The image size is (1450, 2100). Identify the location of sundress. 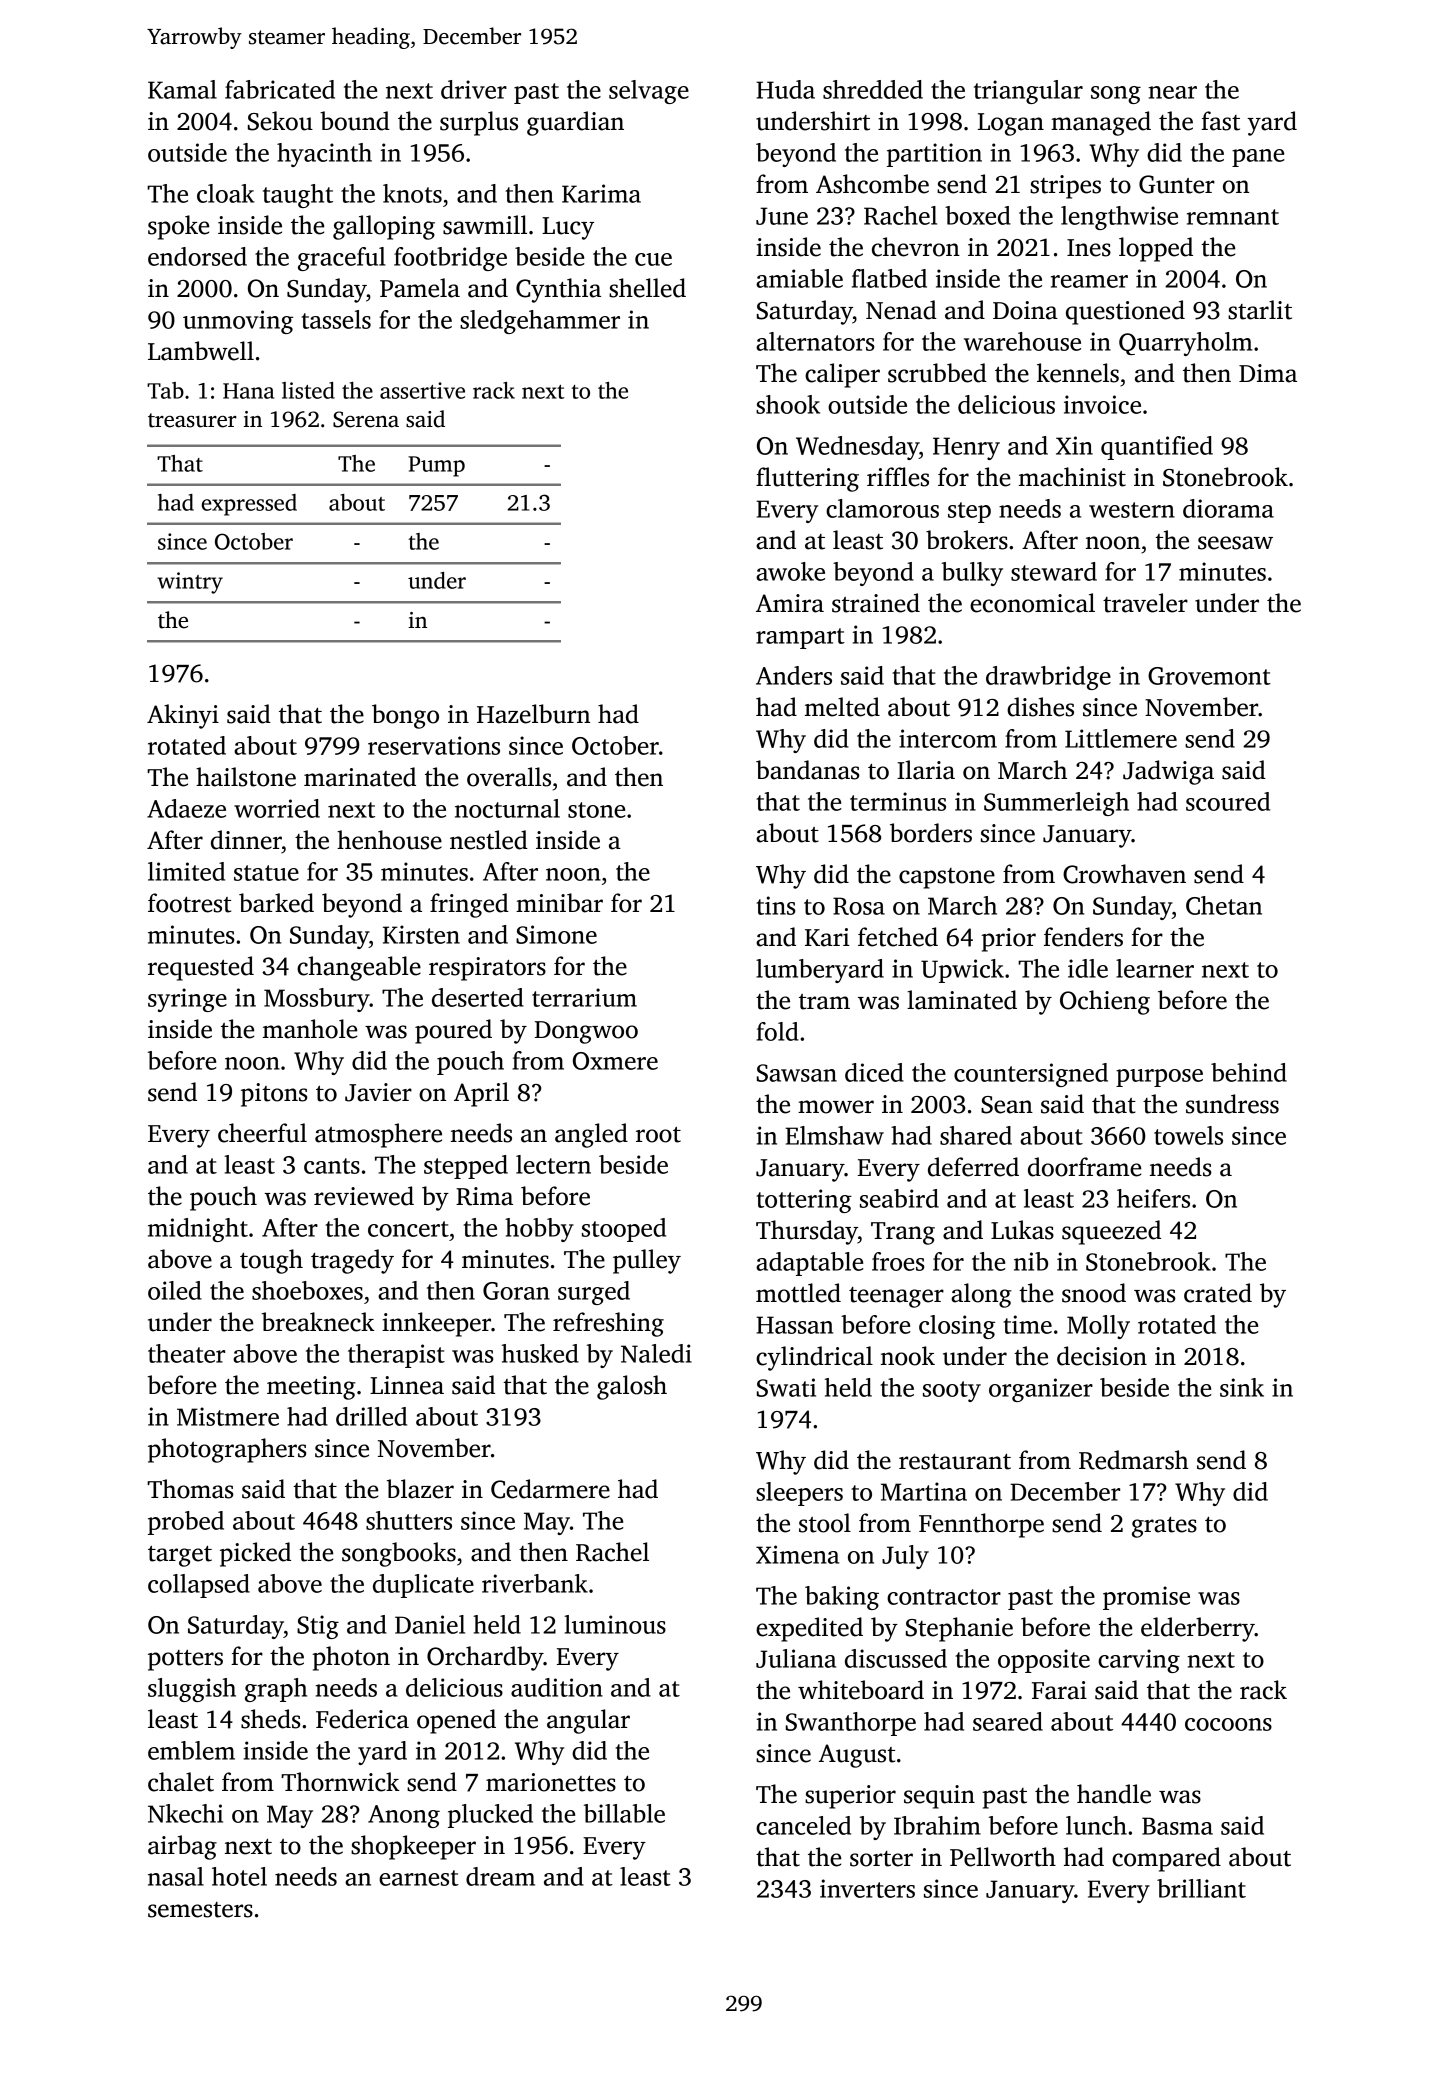
(1232, 1104).
